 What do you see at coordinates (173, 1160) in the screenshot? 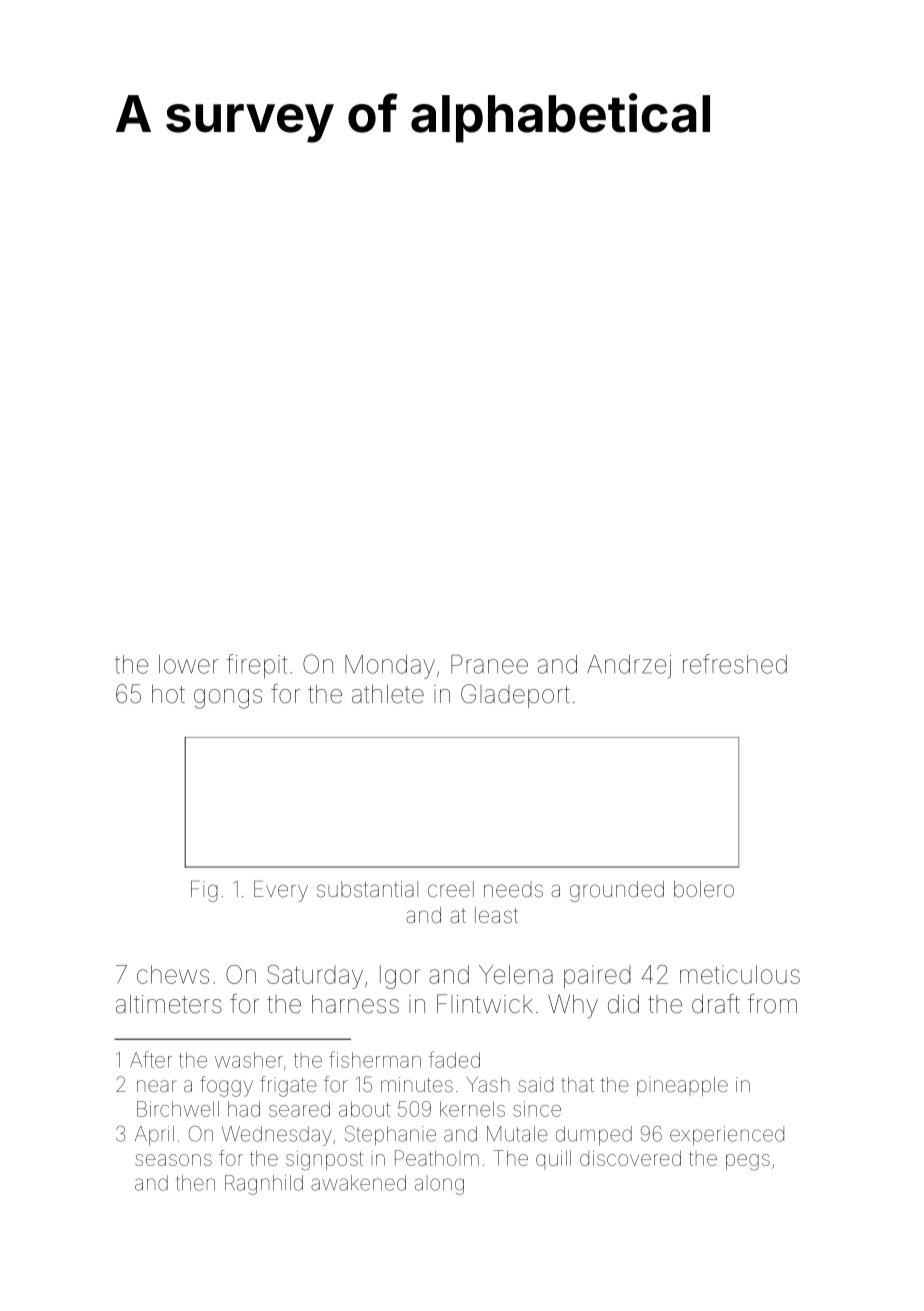
I see `seasons` at bounding box center [173, 1160].
